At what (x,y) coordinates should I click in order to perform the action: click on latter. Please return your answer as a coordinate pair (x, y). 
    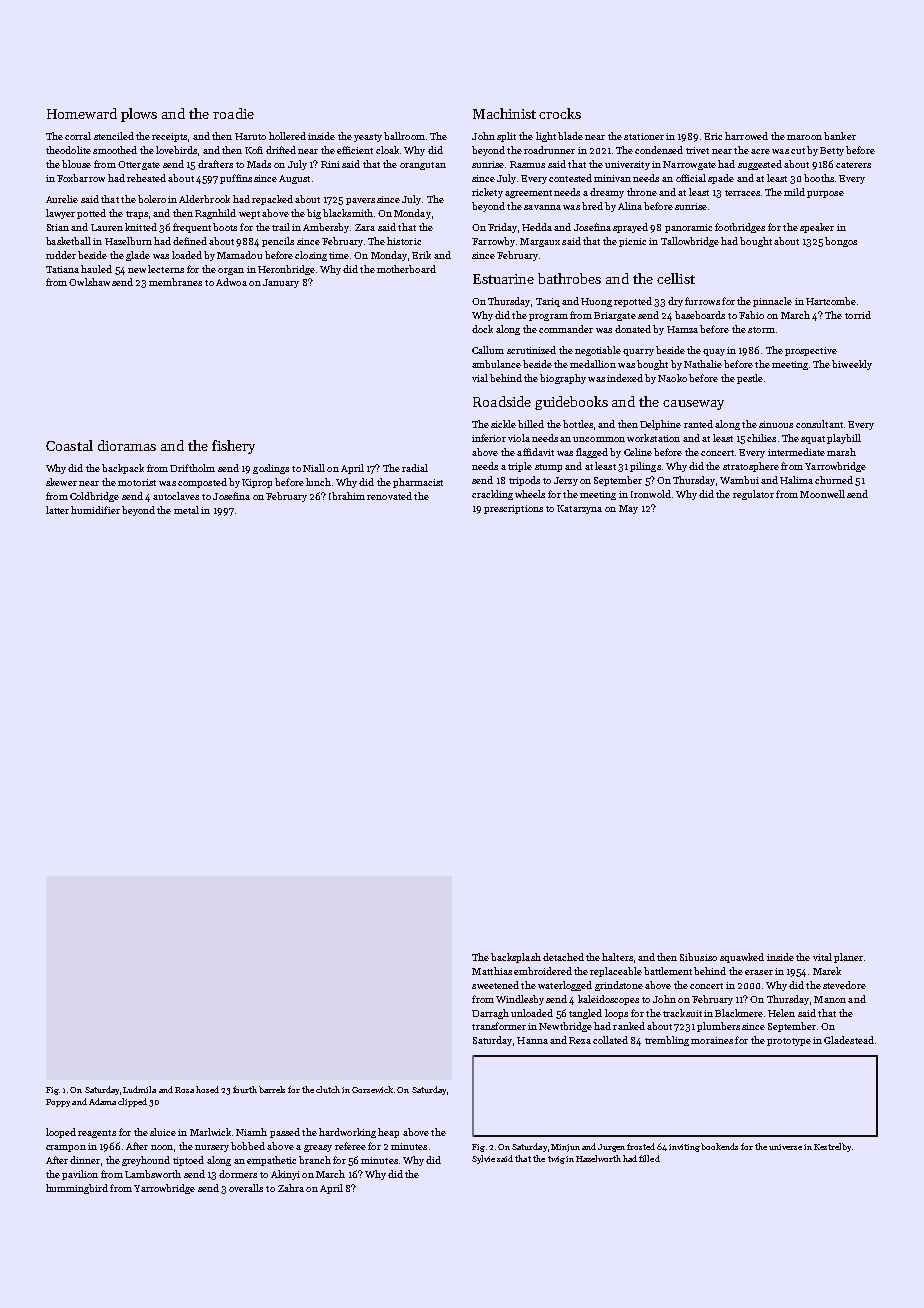
    Looking at the image, I should click on (57, 510).
